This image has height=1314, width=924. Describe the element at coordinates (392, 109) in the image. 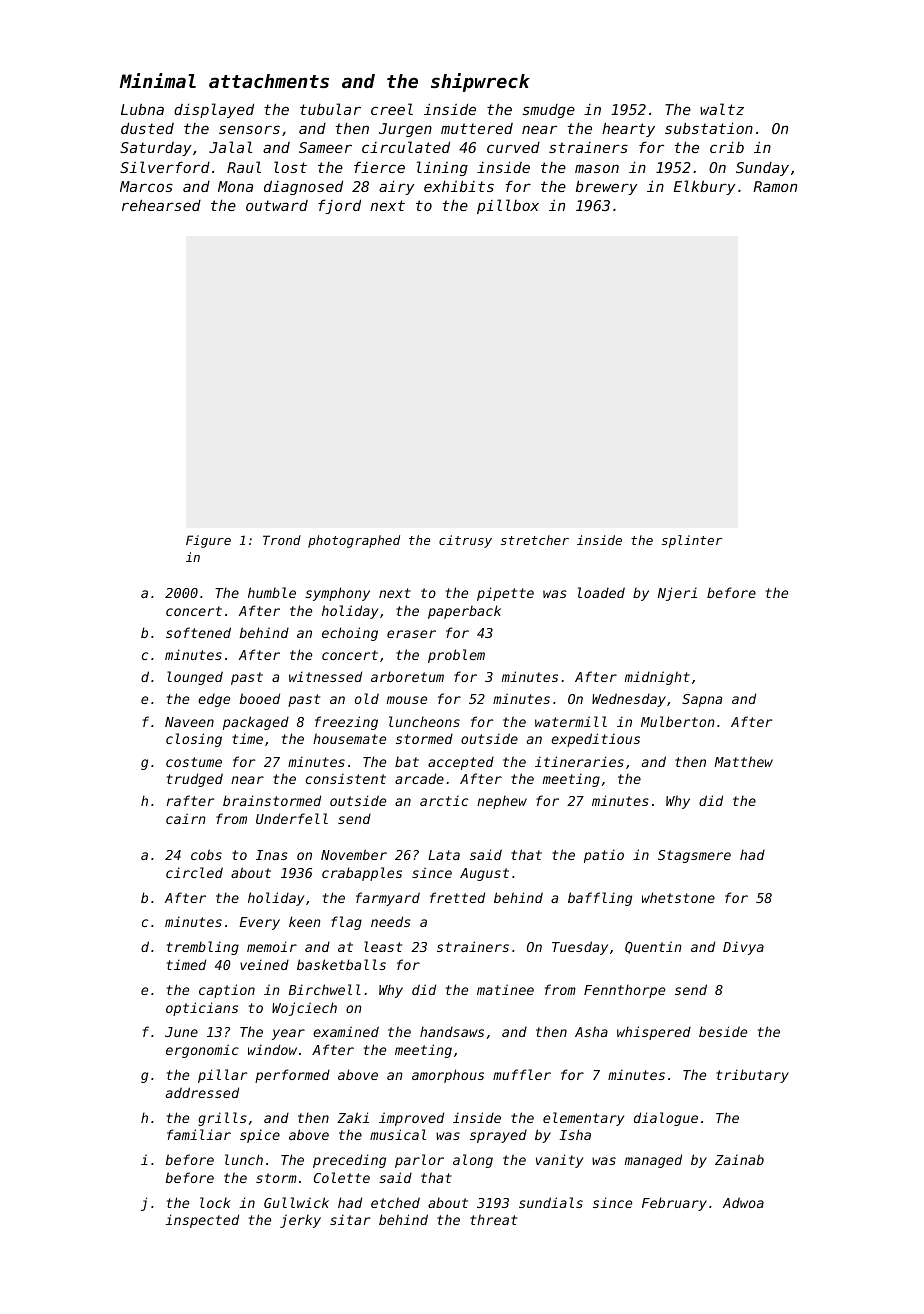

I see `creel` at that location.
